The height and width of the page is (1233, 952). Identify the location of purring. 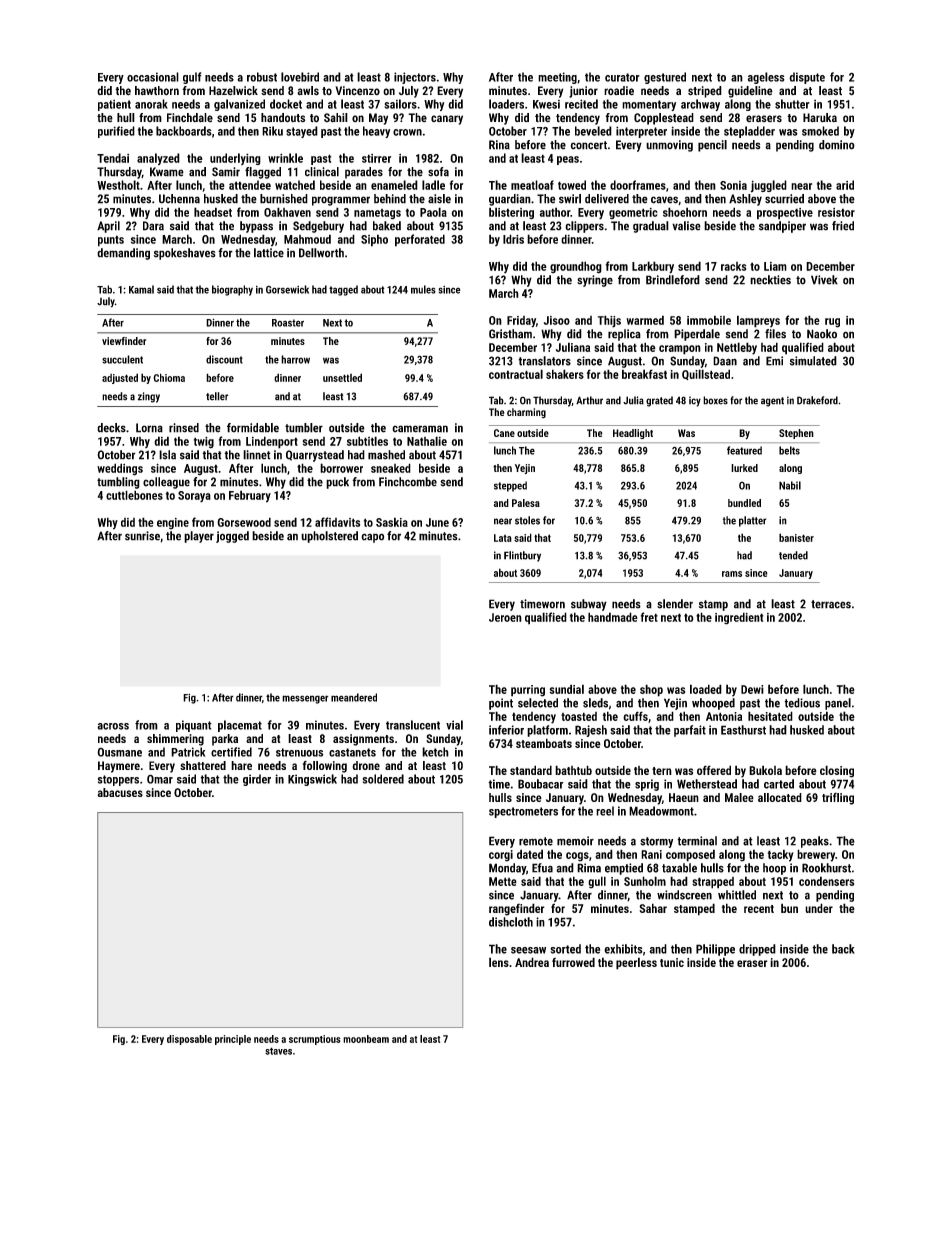
(528, 691).
